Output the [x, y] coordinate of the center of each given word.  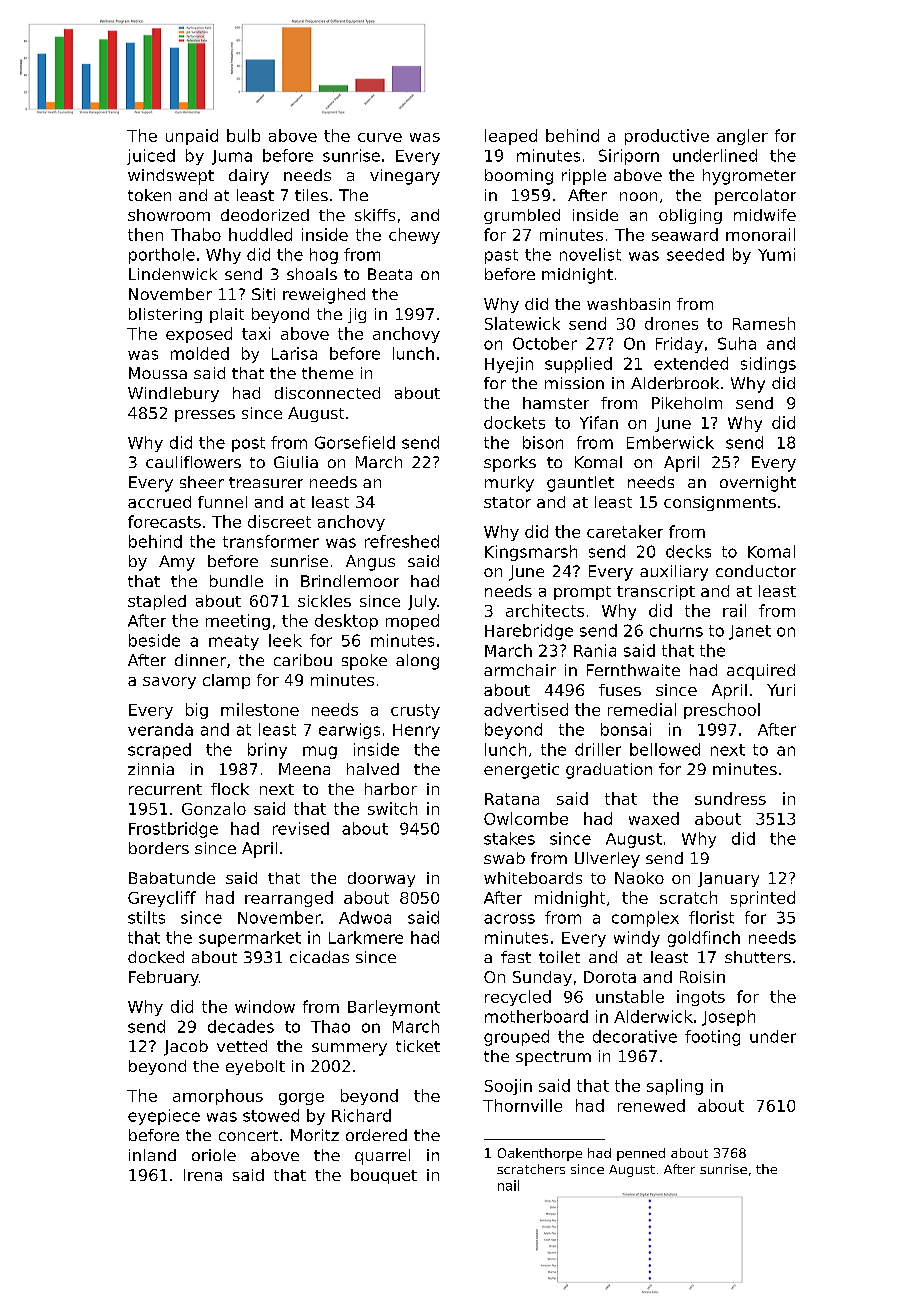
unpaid [192, 137]
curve [380, 137]
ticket [418, 1046]
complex [645, 919]
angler [742, 137]
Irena [203, 1175]
